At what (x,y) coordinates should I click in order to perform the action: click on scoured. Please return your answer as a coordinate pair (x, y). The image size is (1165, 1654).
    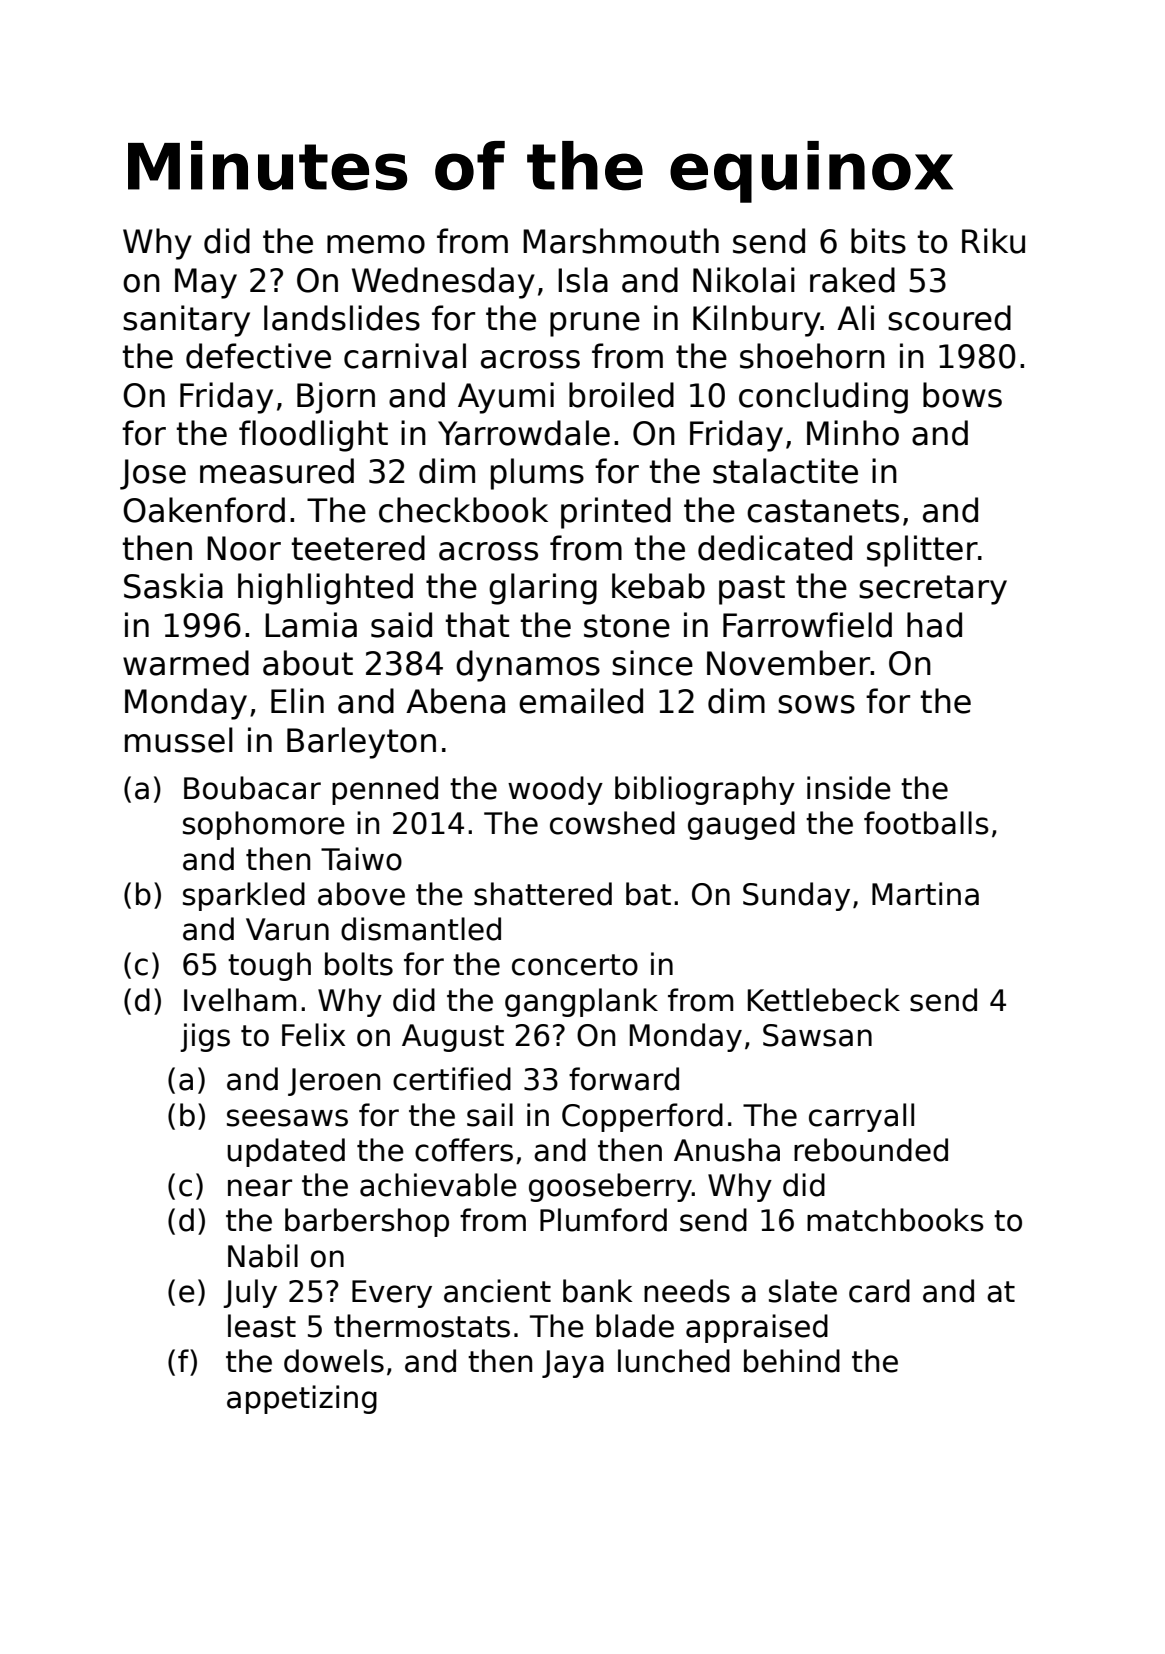
    Looking at the image, I should click on (949, 318).
